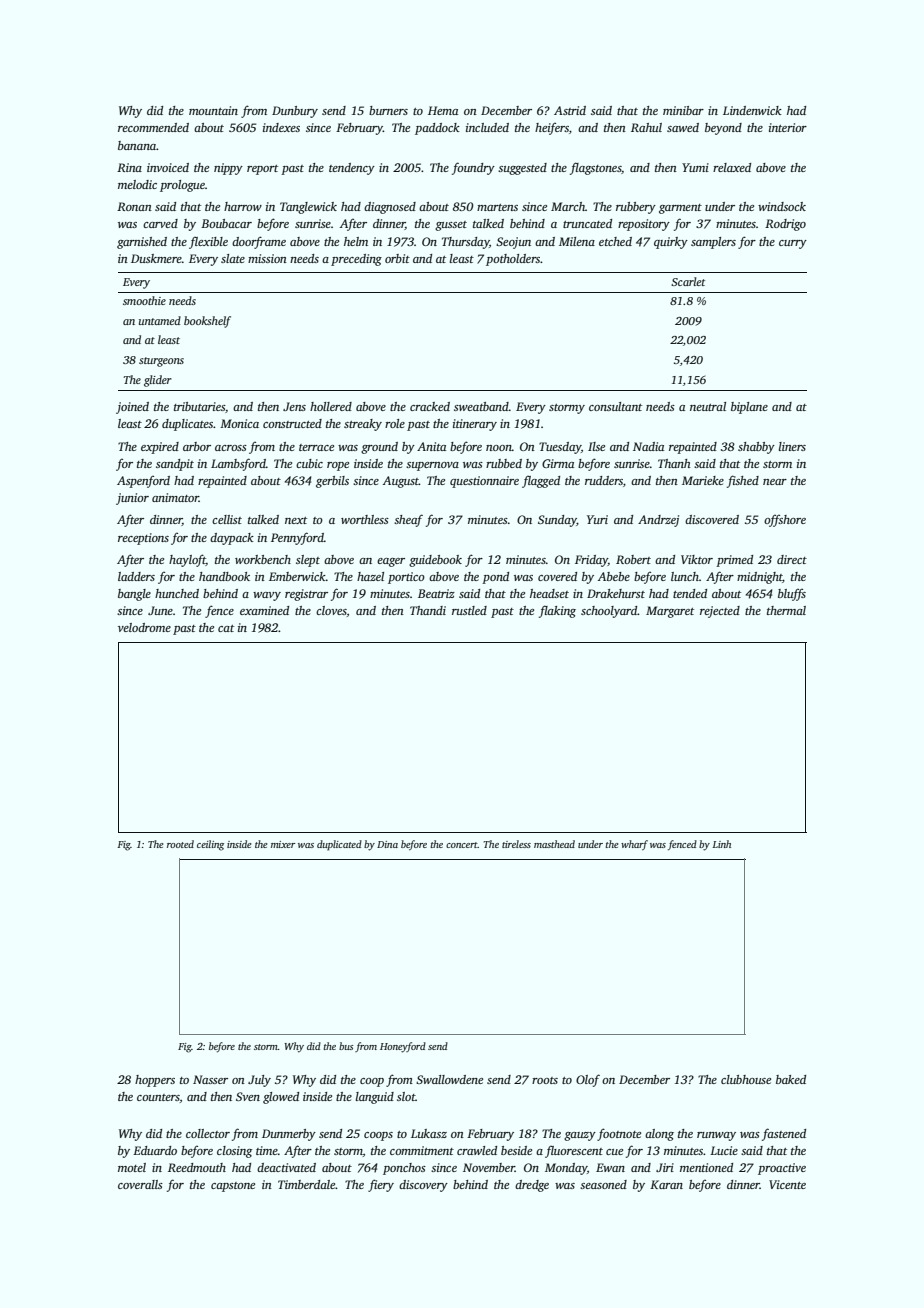  Describe the element at coordinates (703, 480) in the page. I see `Marieke` at that location.
